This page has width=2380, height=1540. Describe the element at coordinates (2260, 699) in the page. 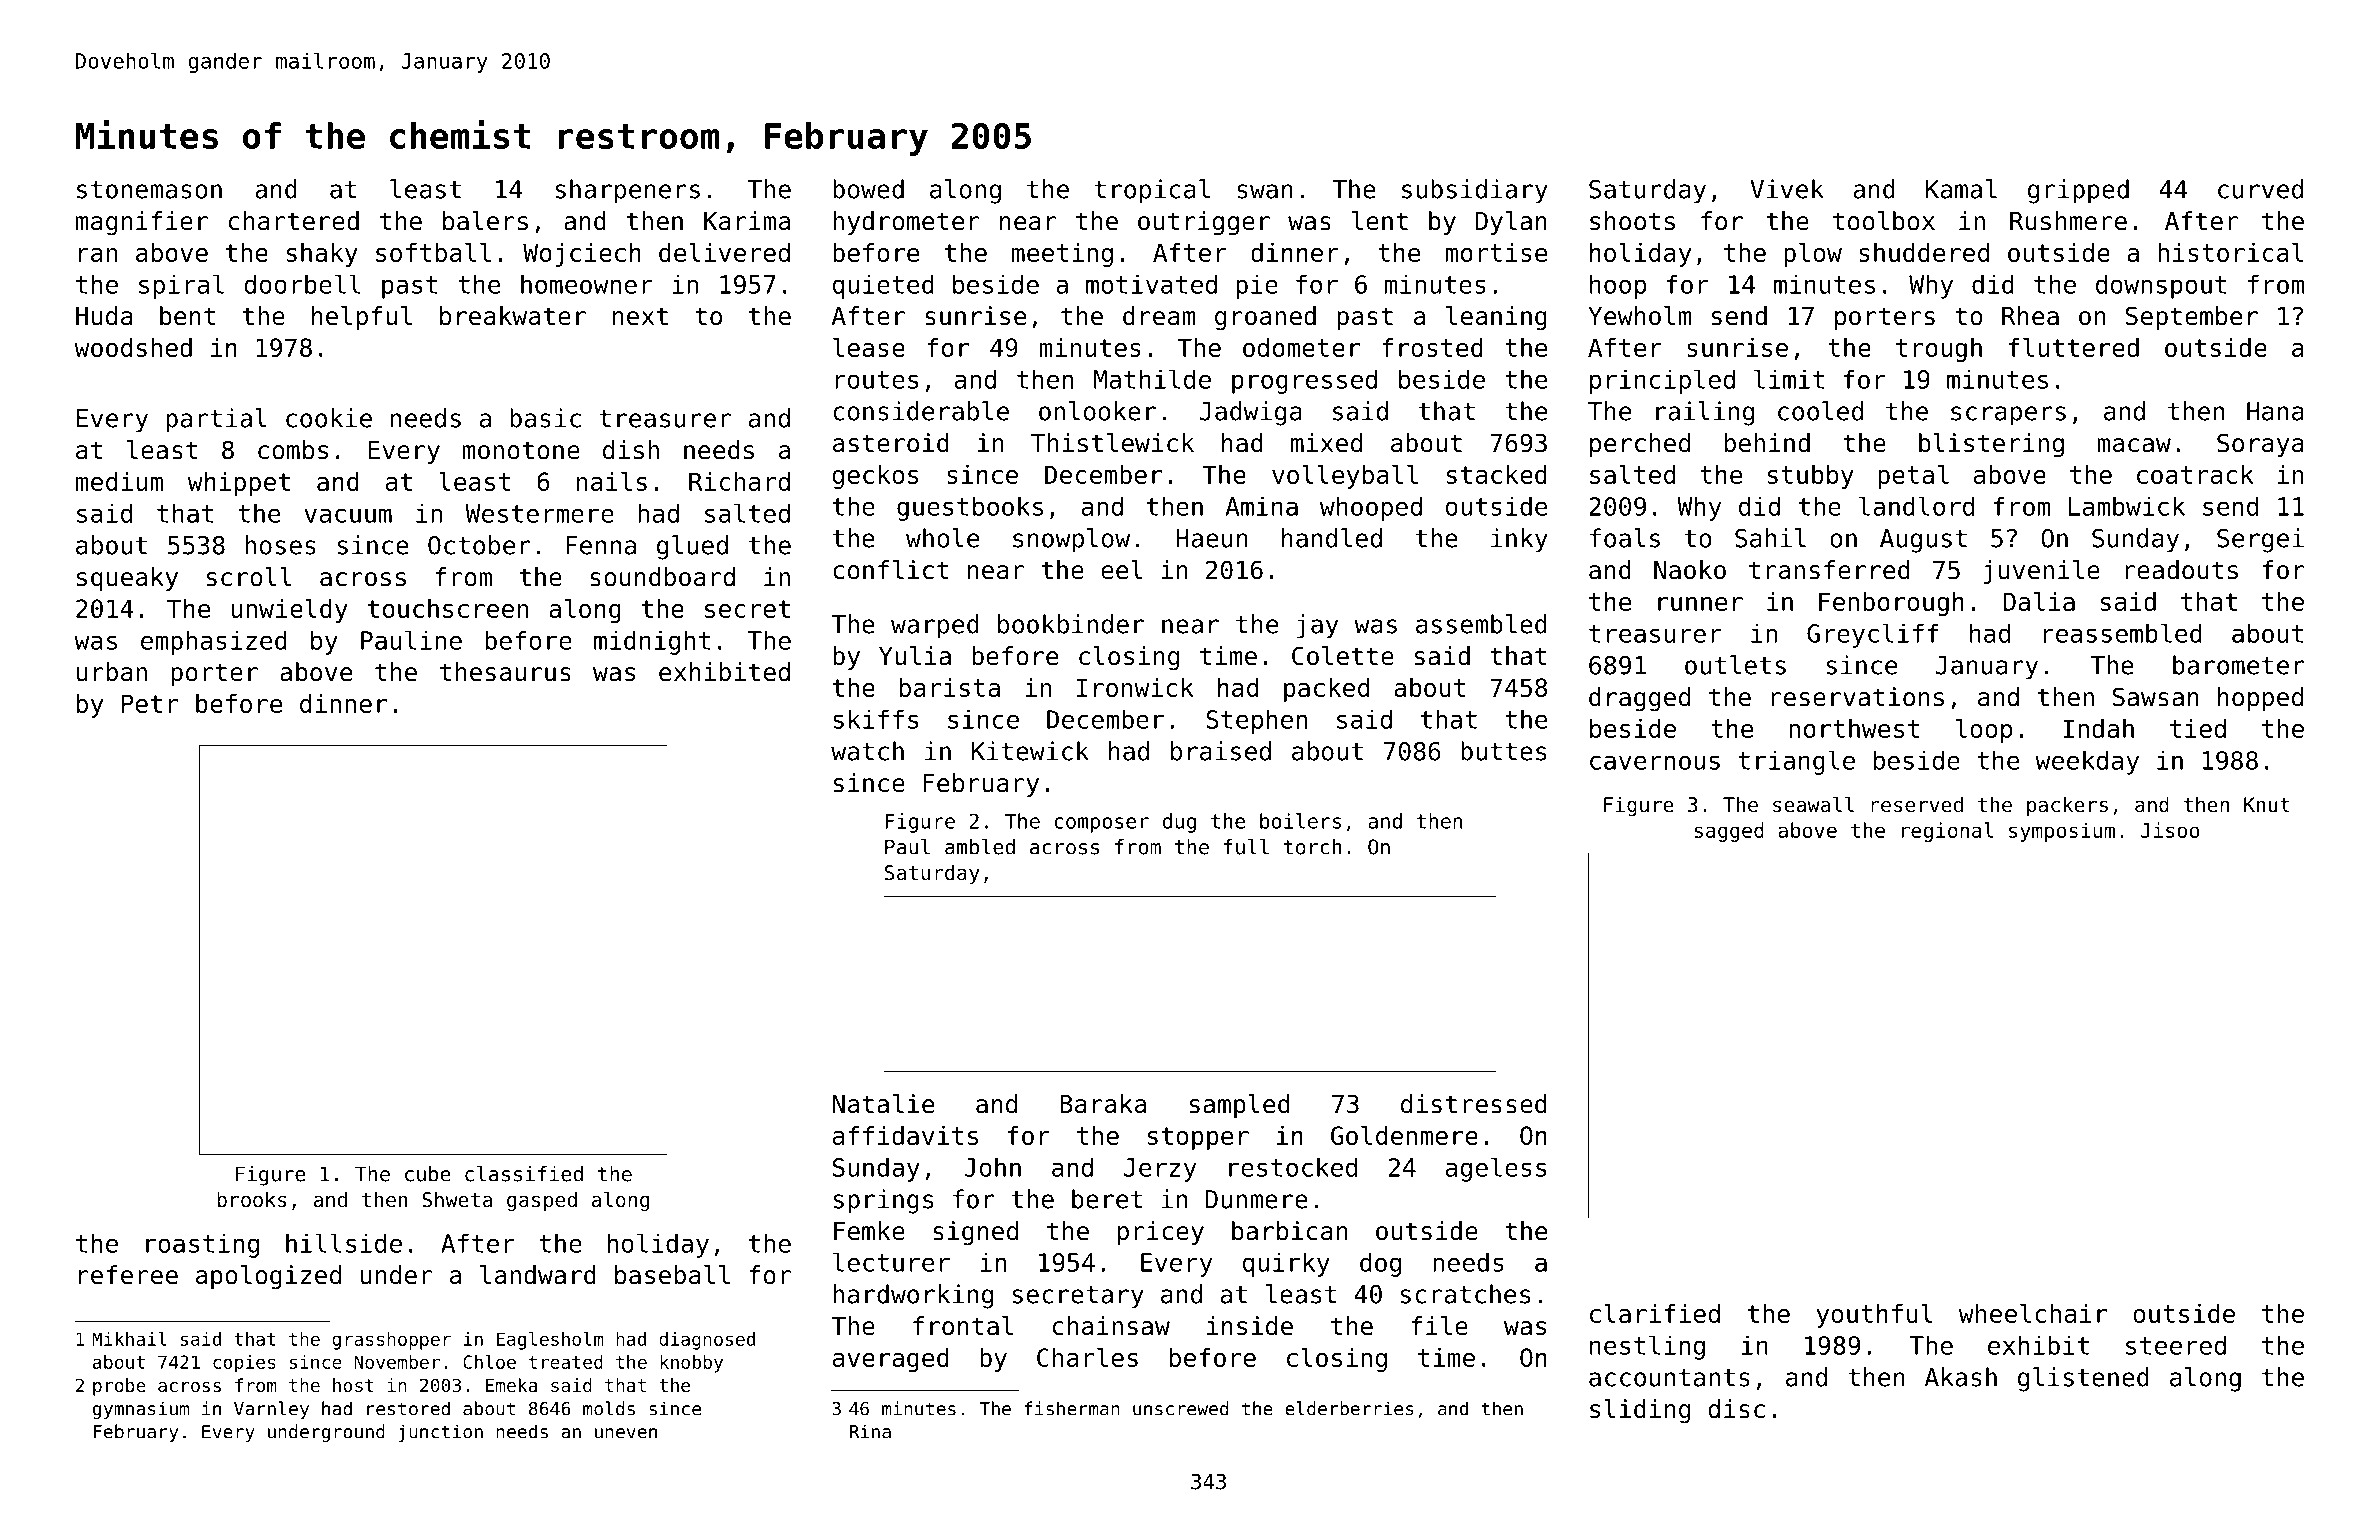

I see `hopped` at that location.
